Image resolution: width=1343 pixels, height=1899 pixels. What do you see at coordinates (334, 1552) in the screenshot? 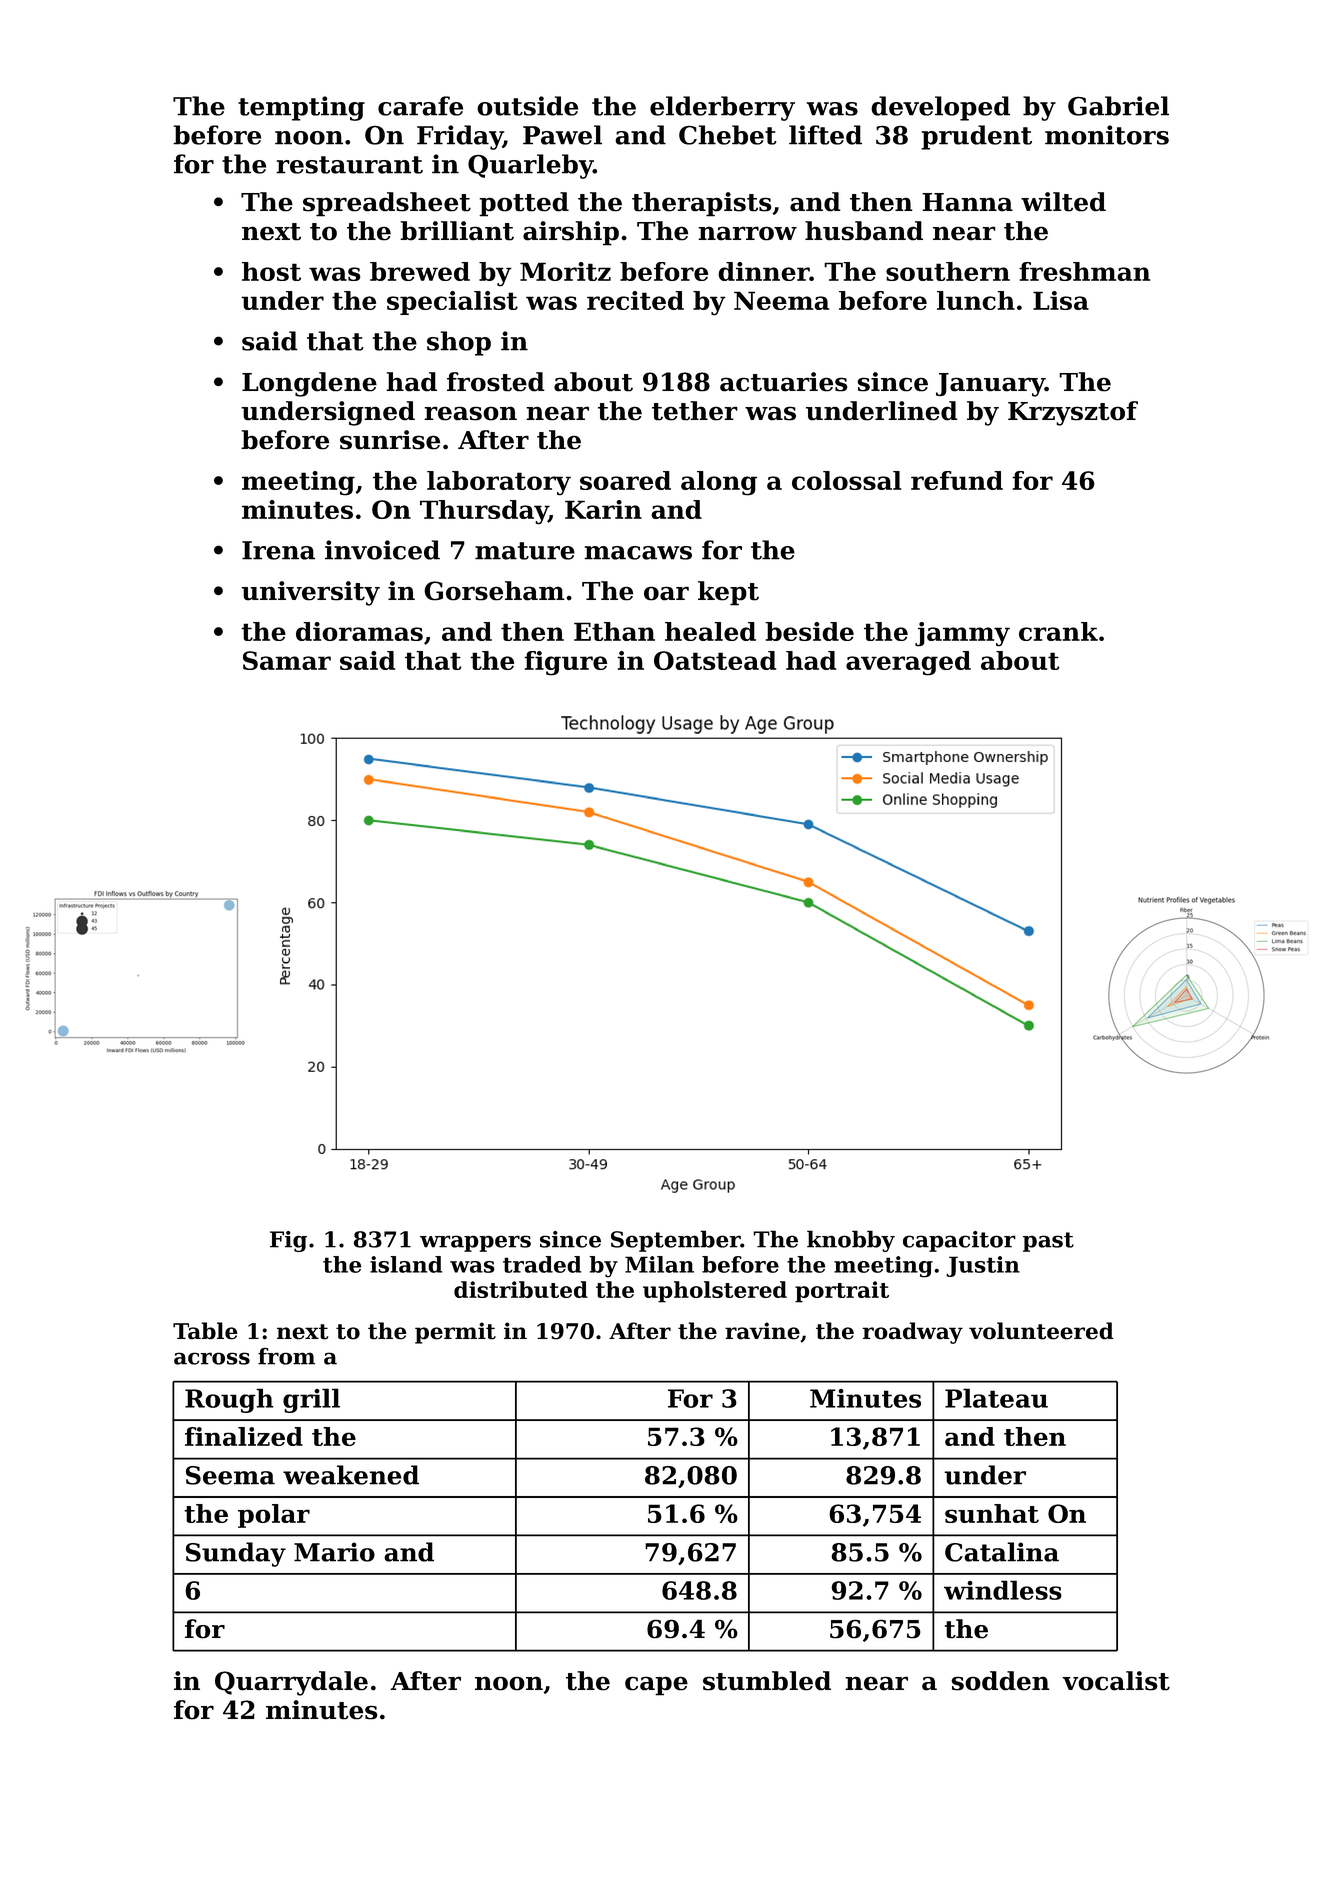
I see `Mario` at bounding box center [334, 1552].
